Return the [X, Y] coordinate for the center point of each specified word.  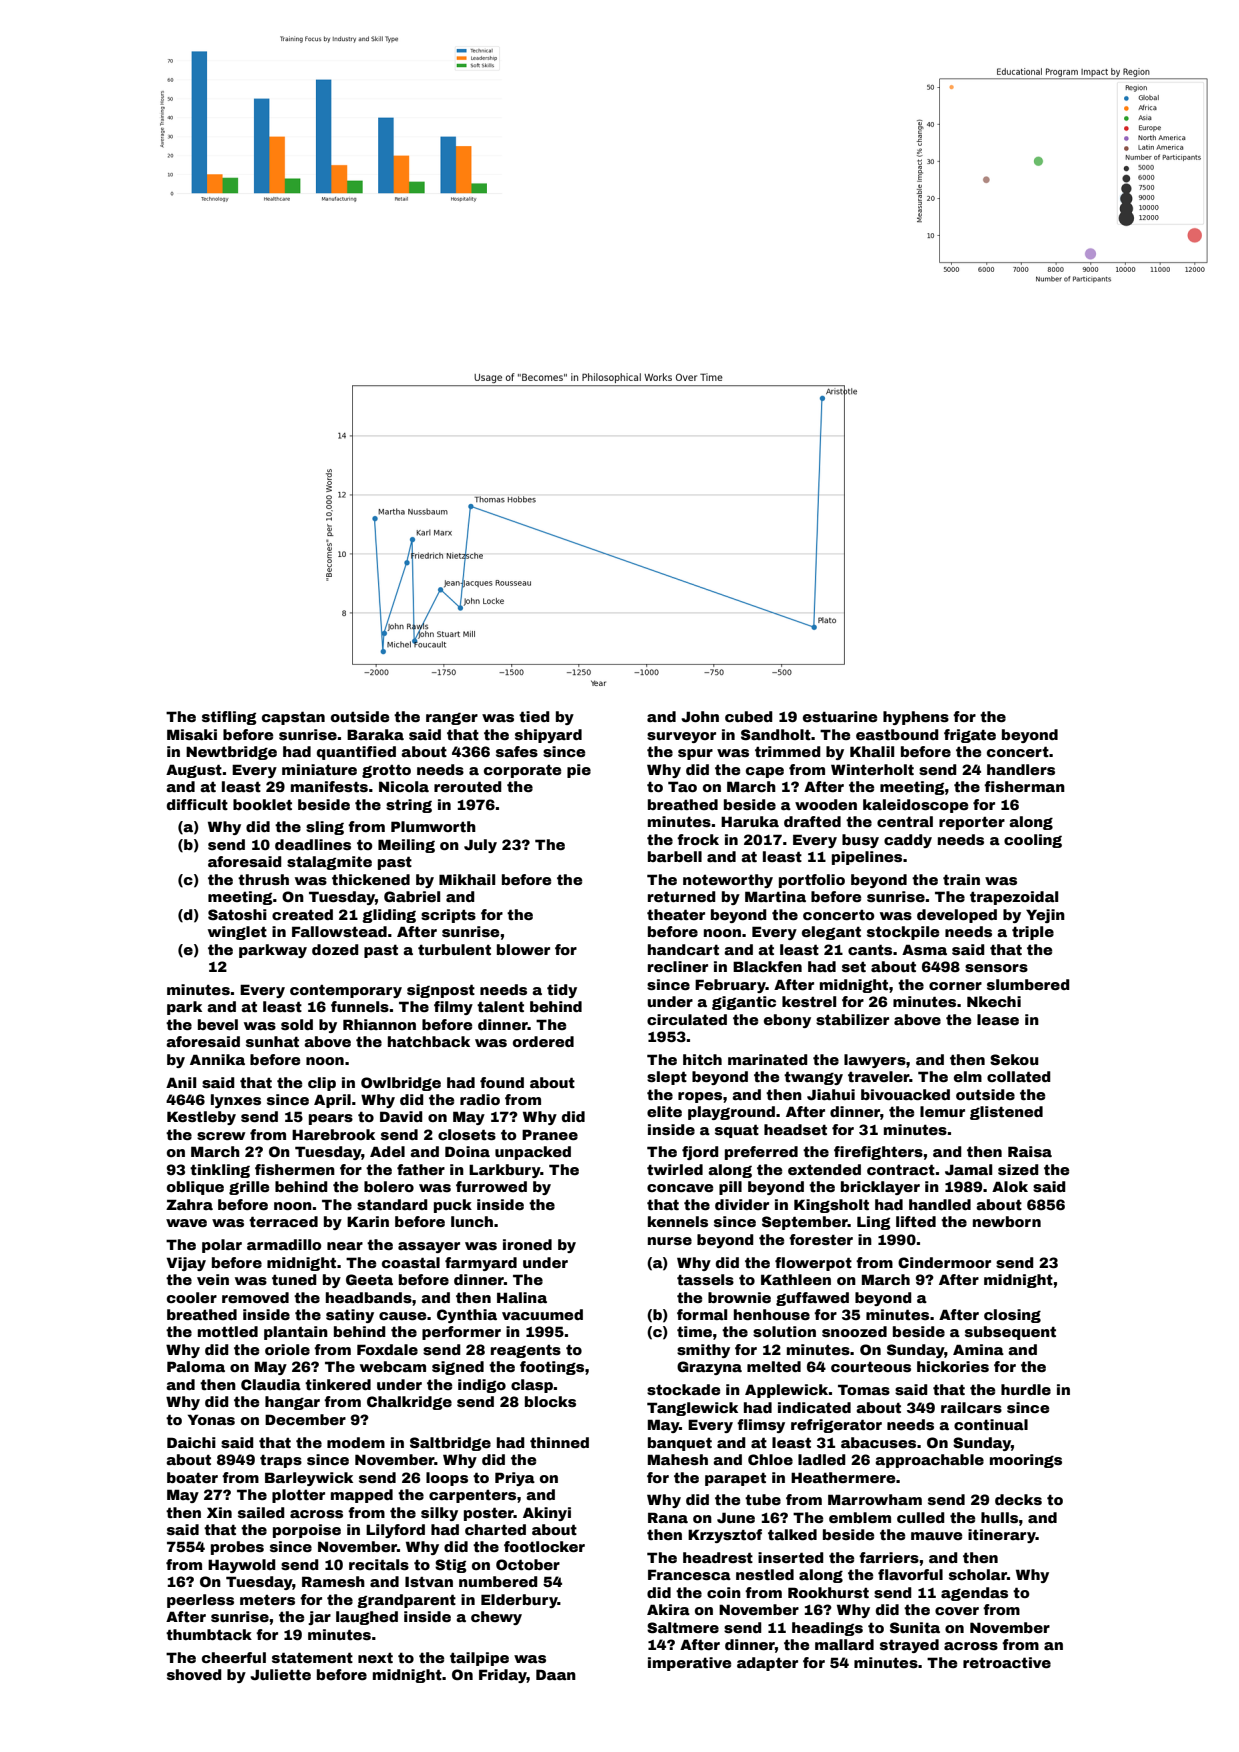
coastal [411, 1262]
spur [695, 754]
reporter [972, 823]
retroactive [1007, 1662]
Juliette [280, 1674]
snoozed [854, 1331]
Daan [556, 1674]
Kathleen [796, 1279]
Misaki [192, 734]
